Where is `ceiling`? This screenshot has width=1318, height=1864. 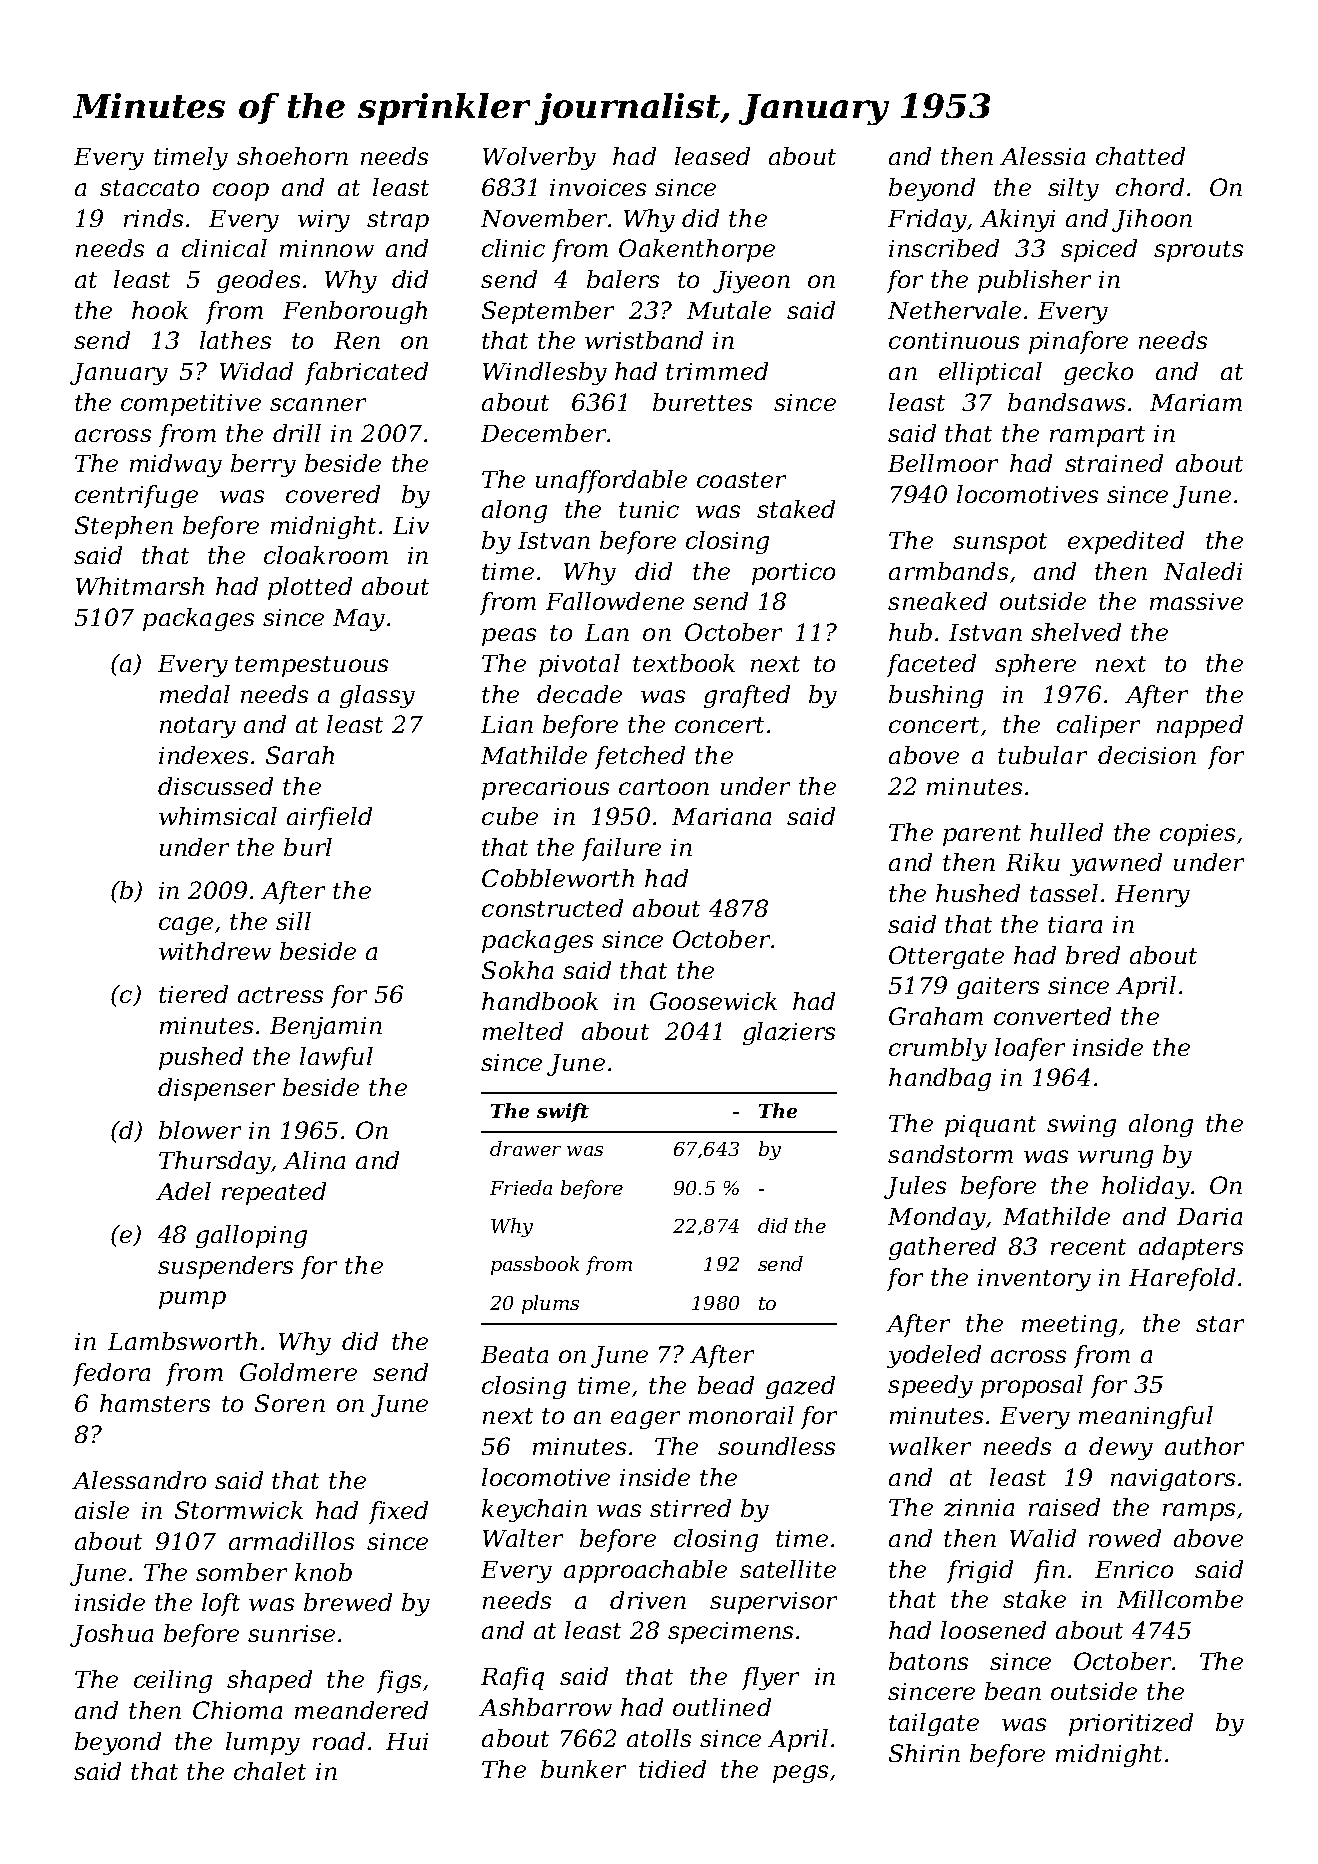 ceiling is located at coordinates (173, 1681).
